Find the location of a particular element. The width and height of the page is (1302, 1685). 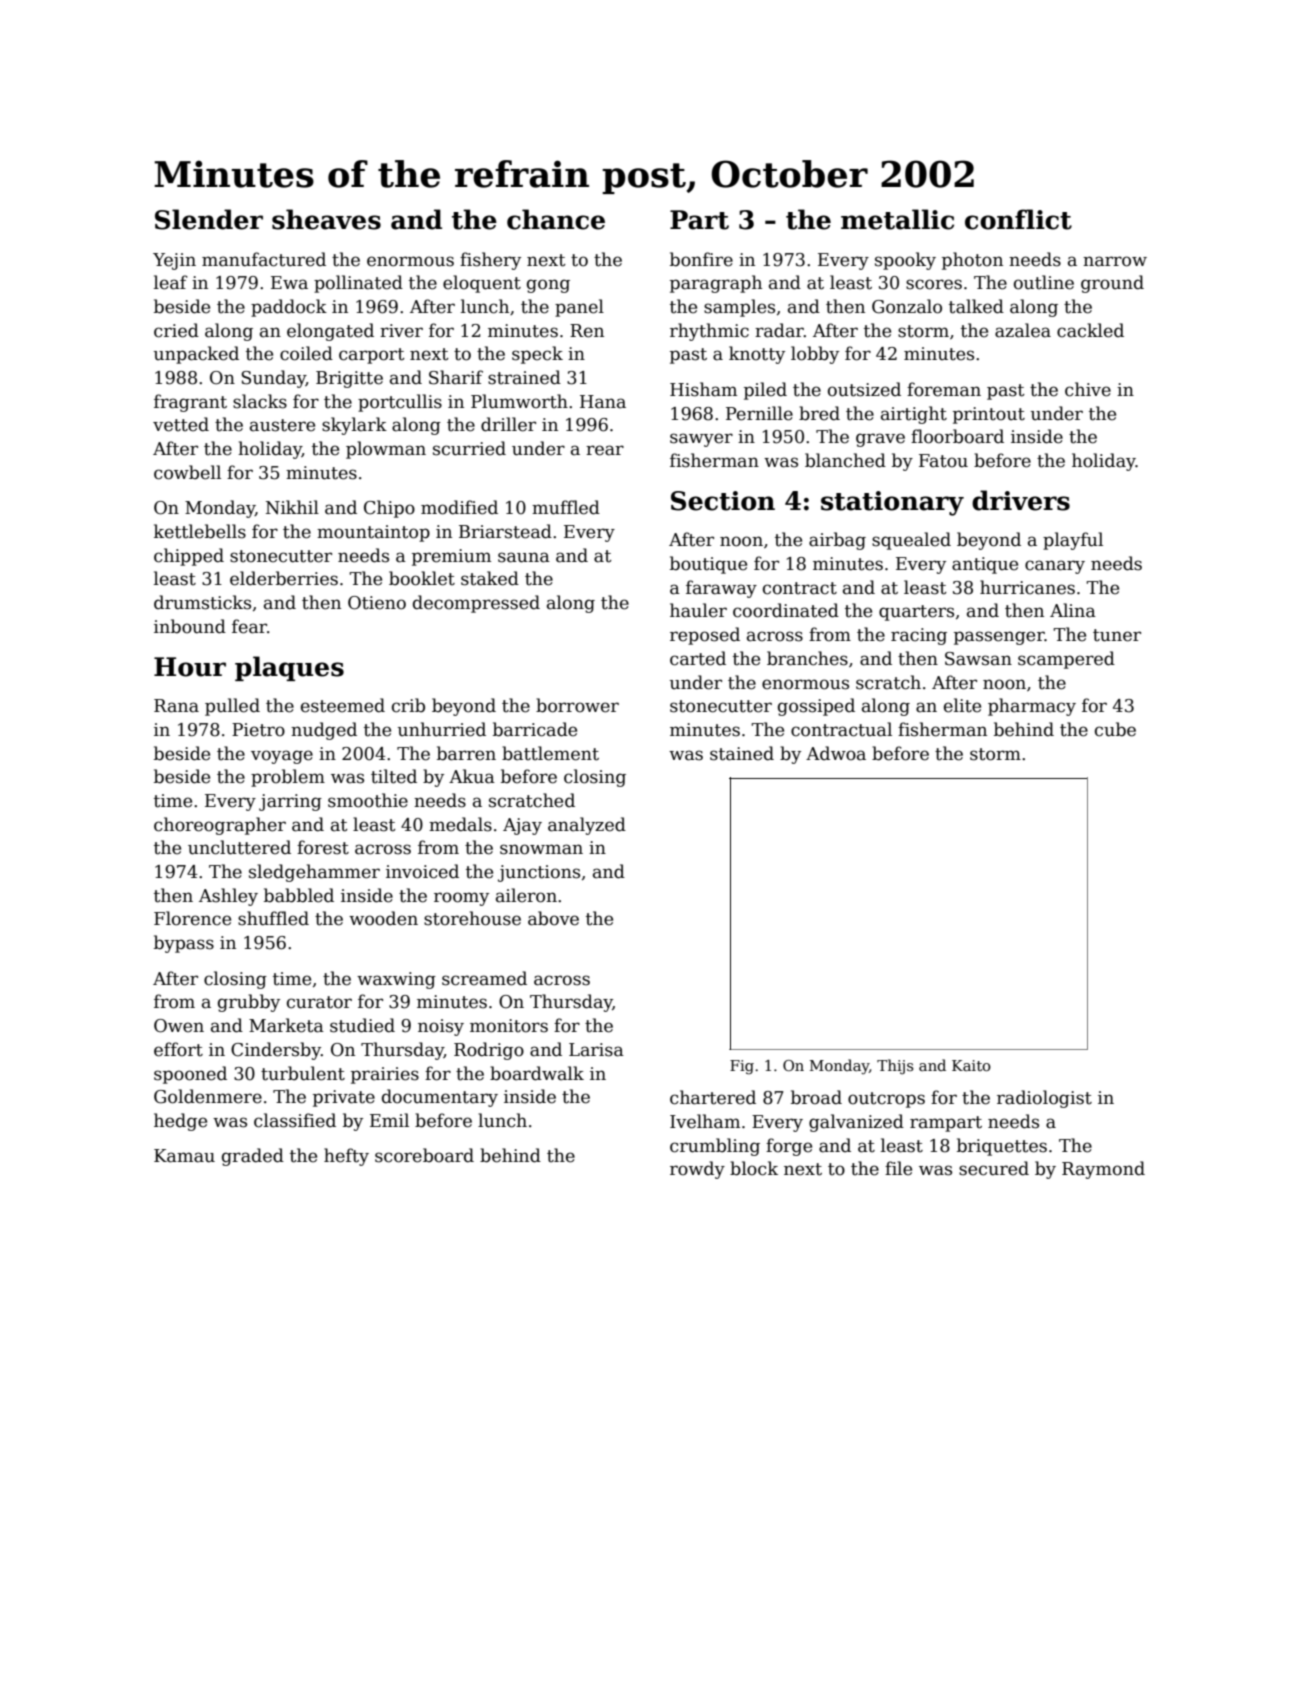

above is located at coordinates (553, 918).
